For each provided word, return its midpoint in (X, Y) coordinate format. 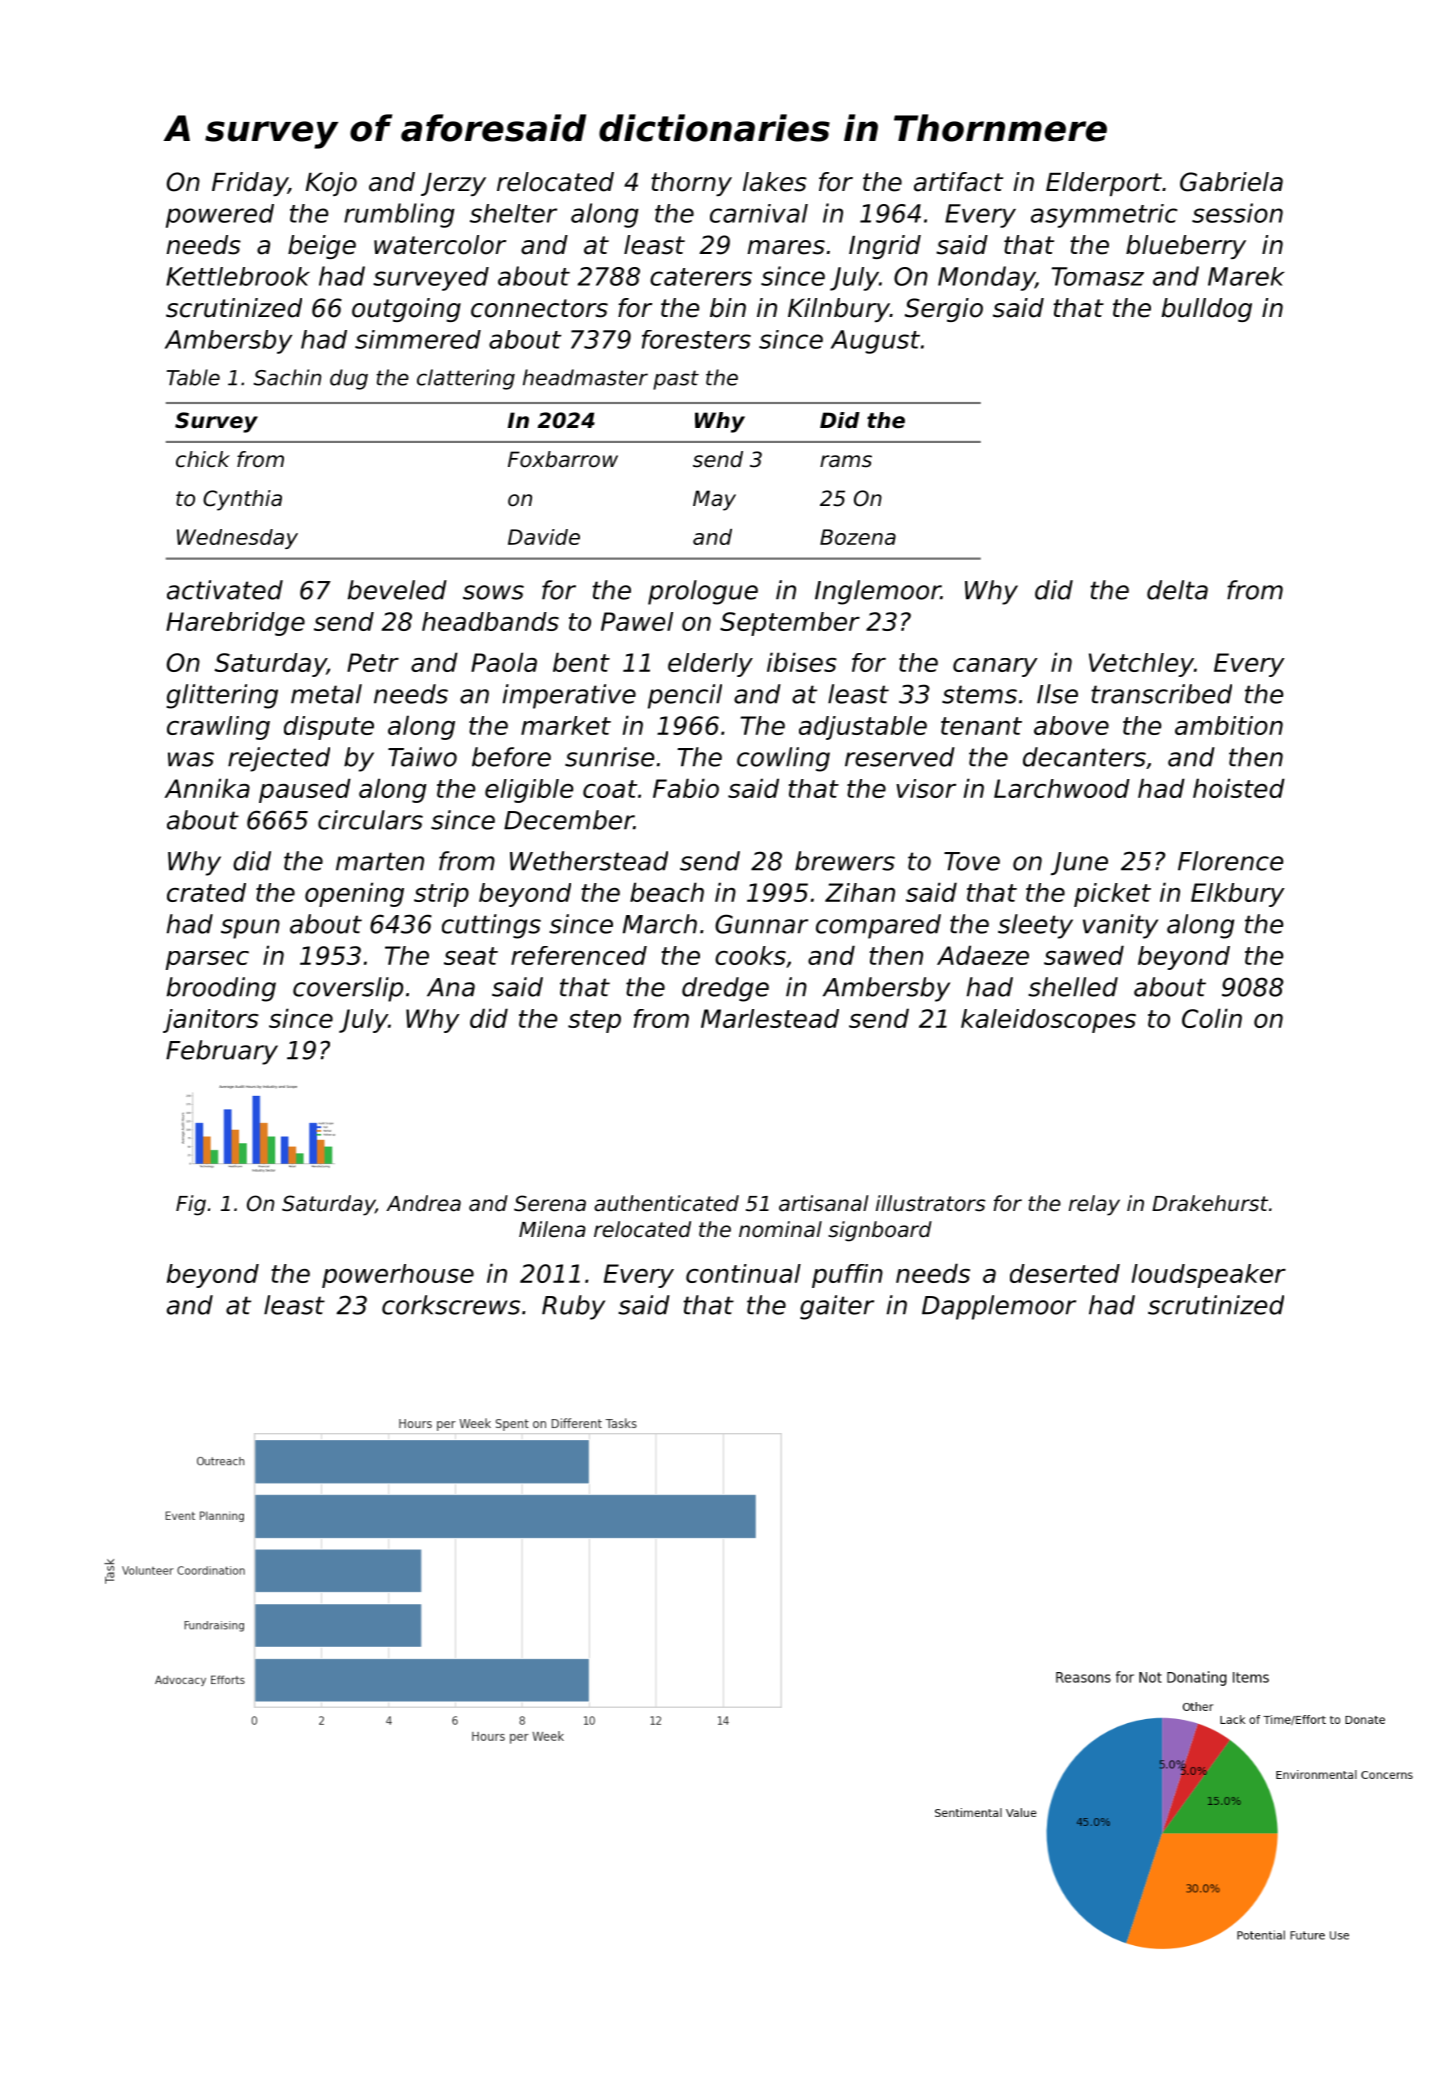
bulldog (1207, 310)
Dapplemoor (999, 1307)
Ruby (573, 1307)
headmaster (585, 377)
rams (846, 461)
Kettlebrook (238, 276)
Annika (207, 788)
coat (610, 789)
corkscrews (451, 1305)
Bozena (858, 537)
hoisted (1239, 788)
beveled (397, 590)
